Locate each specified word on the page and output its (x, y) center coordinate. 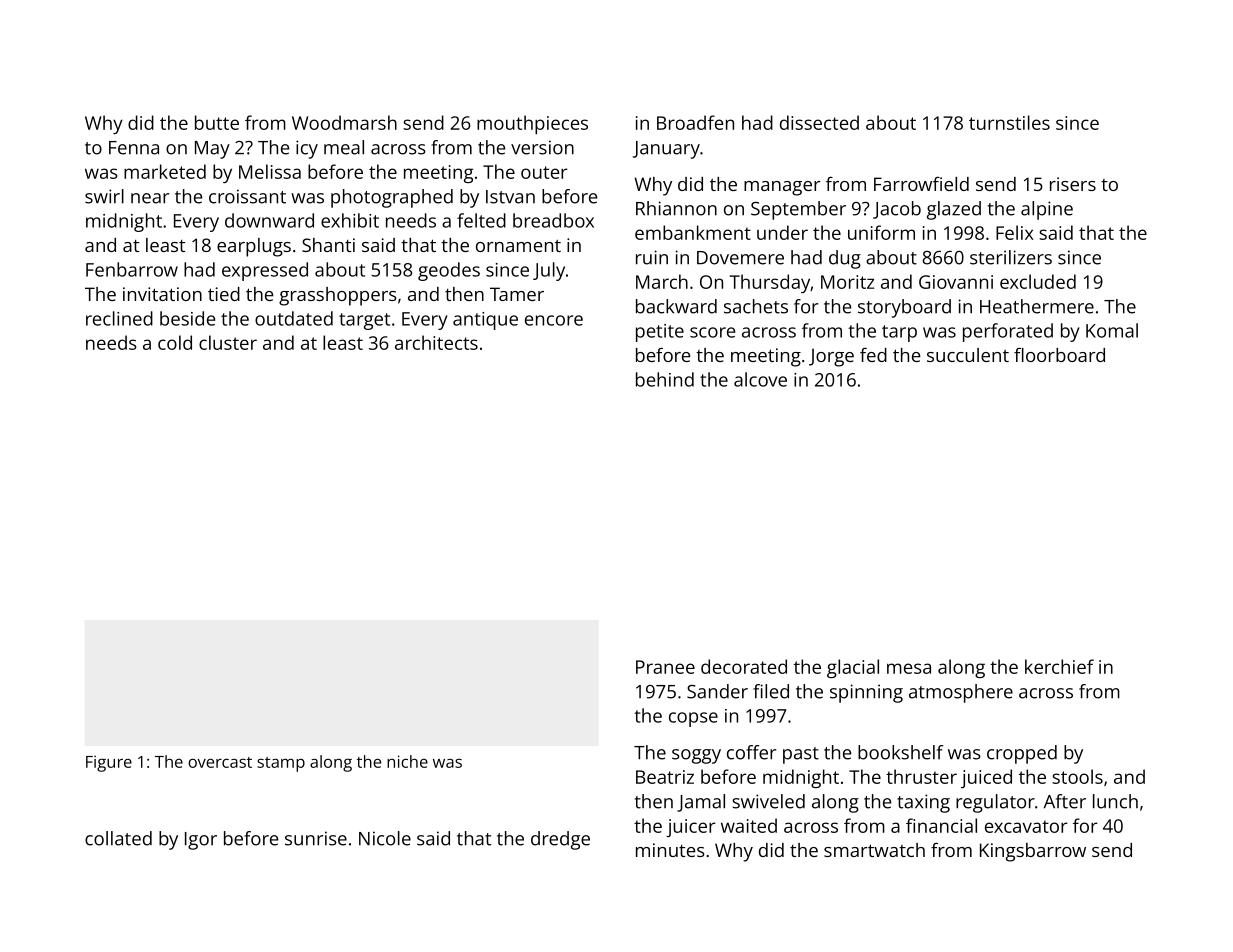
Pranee (665, 667)
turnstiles (1009, 122)
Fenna (134, 148)
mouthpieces (532, 124)
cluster (228, 342)
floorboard (1059, 355)
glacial (853, 668)
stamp (281, 764)
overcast (220, 762)
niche (407, 761)
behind (665, 379)
